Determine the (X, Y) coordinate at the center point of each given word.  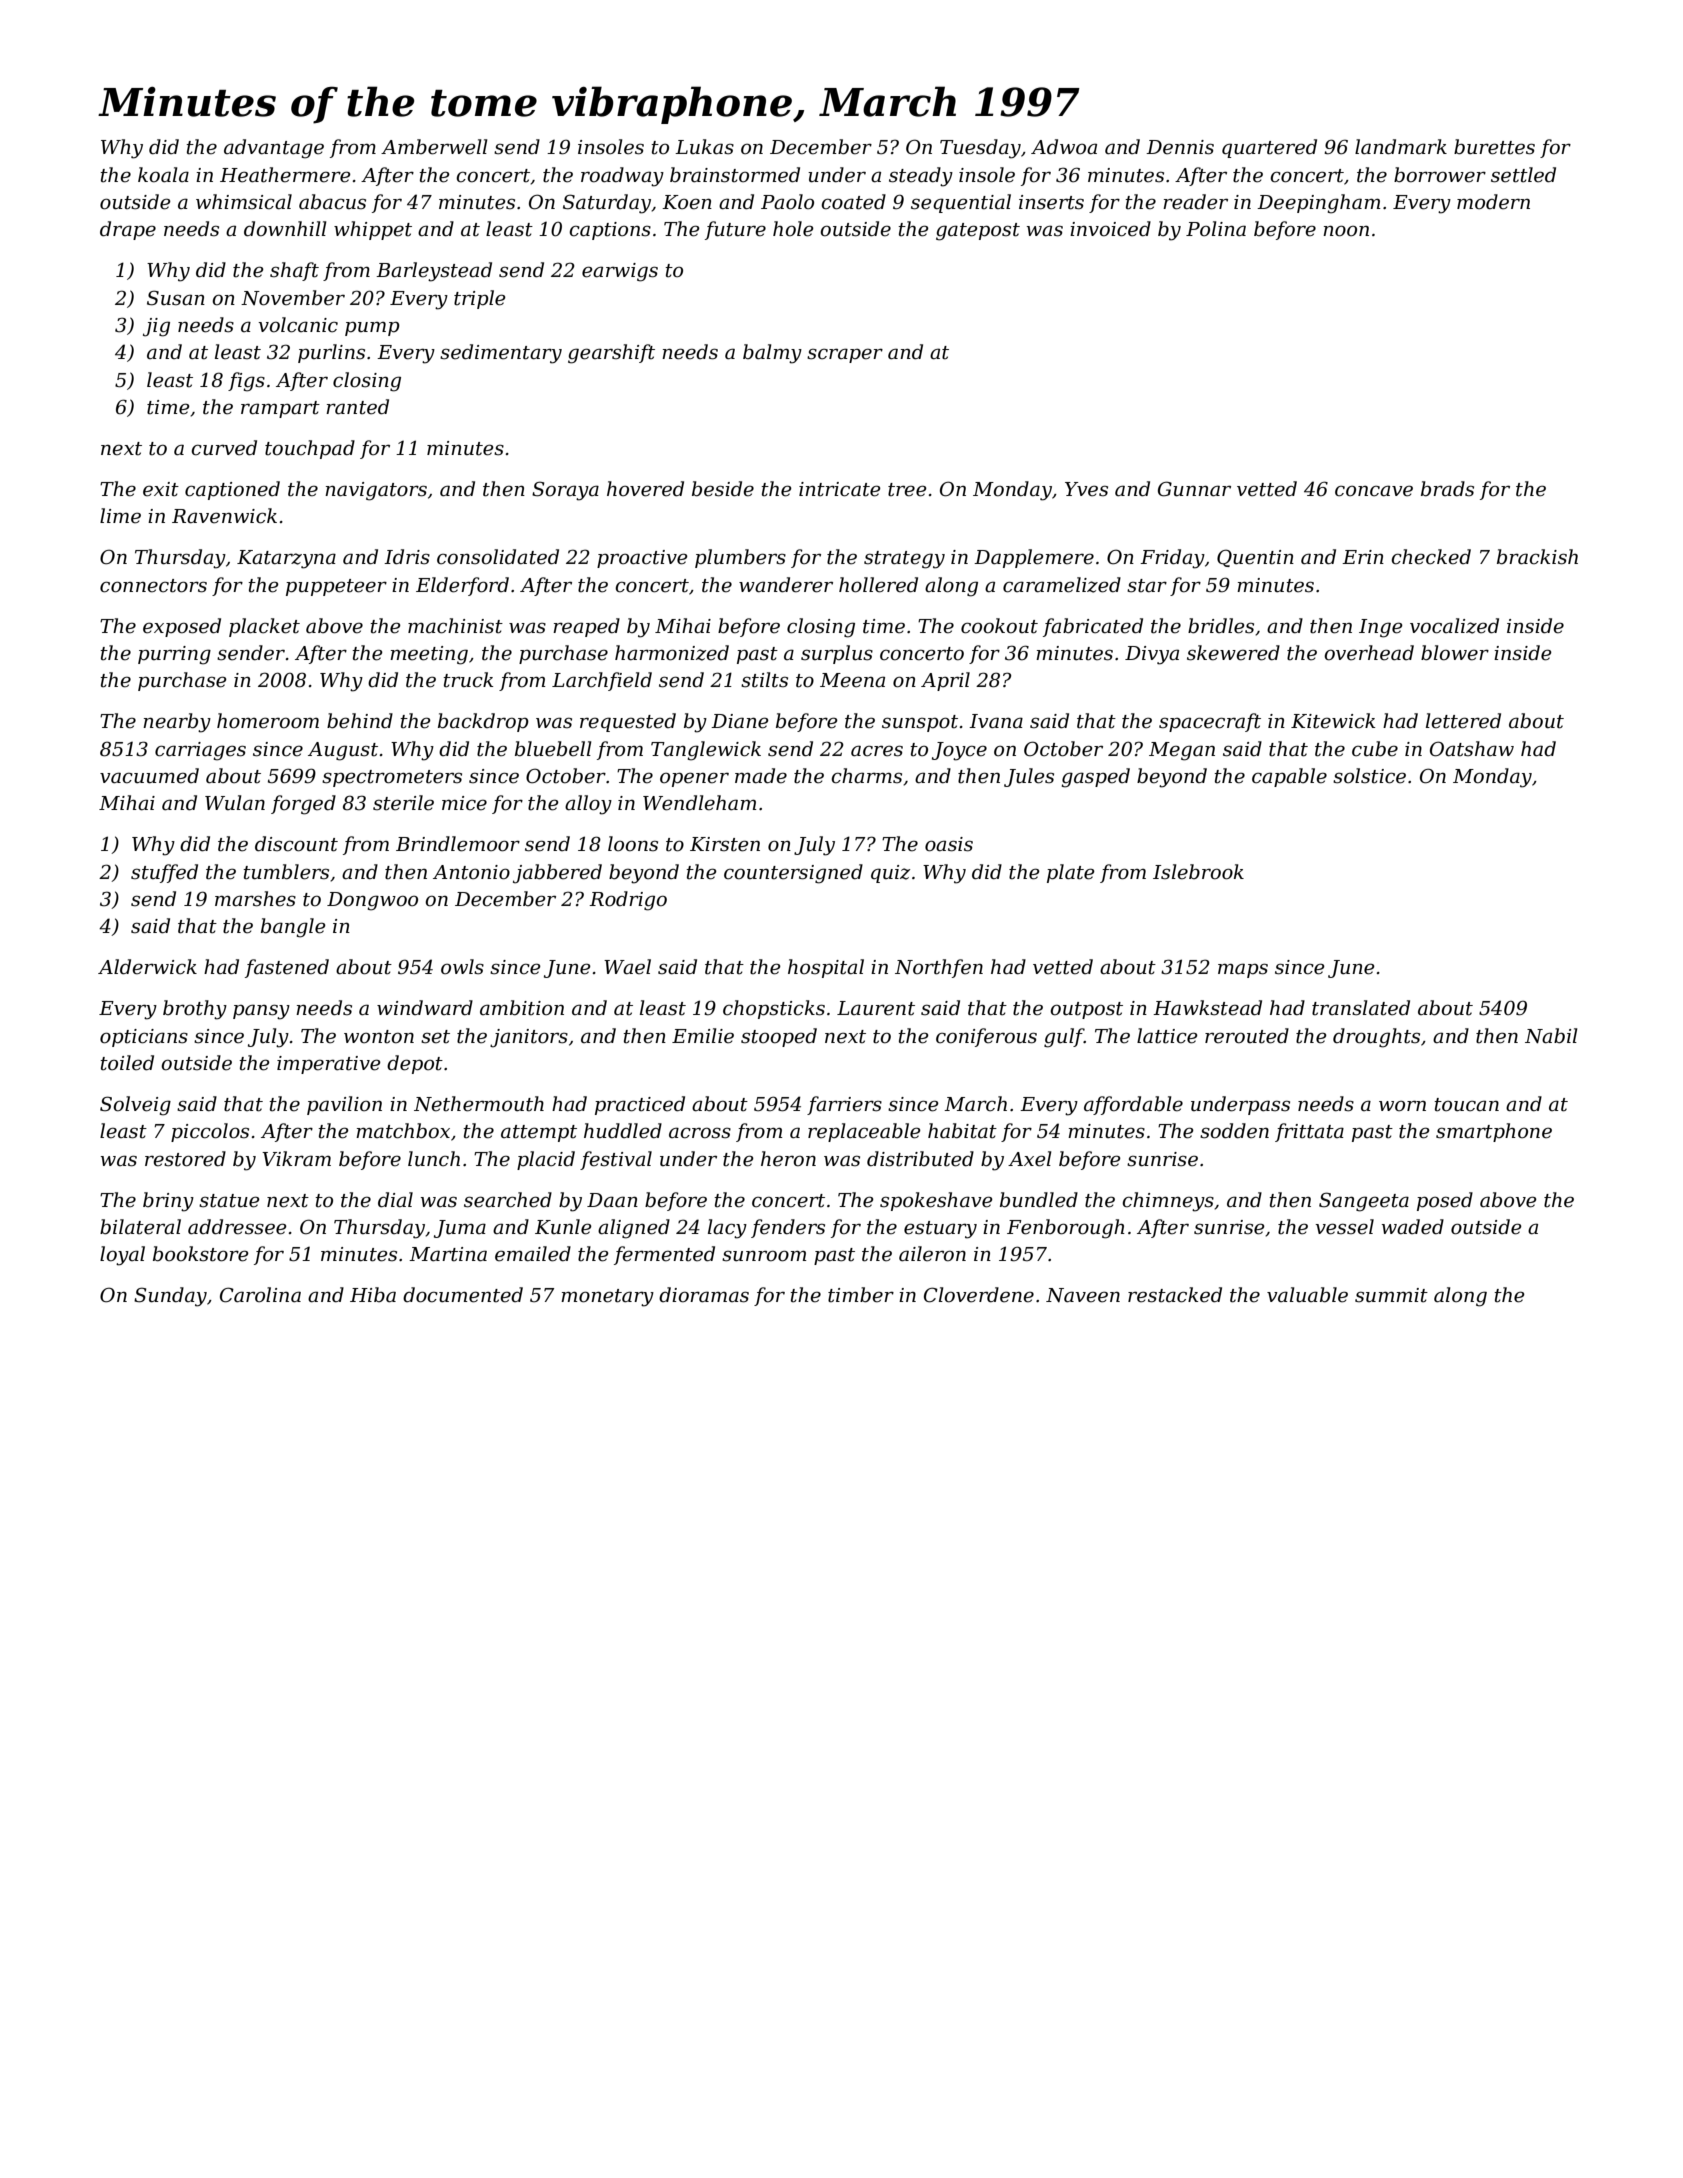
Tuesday (980, 149)
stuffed (164, 873)
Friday (1172, 559)
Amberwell (434, 147)
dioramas (704, 1295)
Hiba (373, 1295)
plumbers (740, 558)
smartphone (1494, 1132)
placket (264, 627)
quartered (1269, 148)
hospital (826, 968)
